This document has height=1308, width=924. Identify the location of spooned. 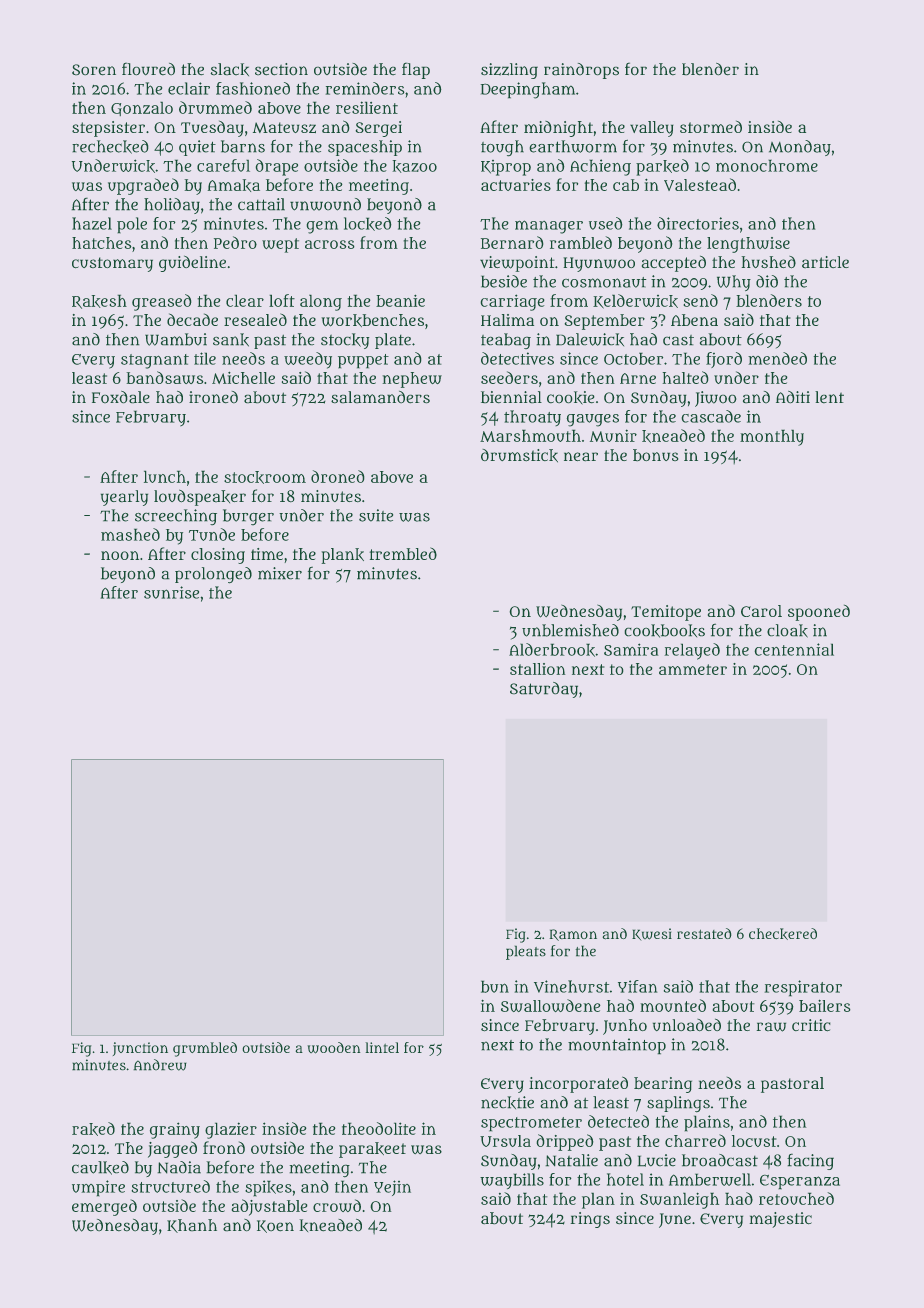
(819, 613).
